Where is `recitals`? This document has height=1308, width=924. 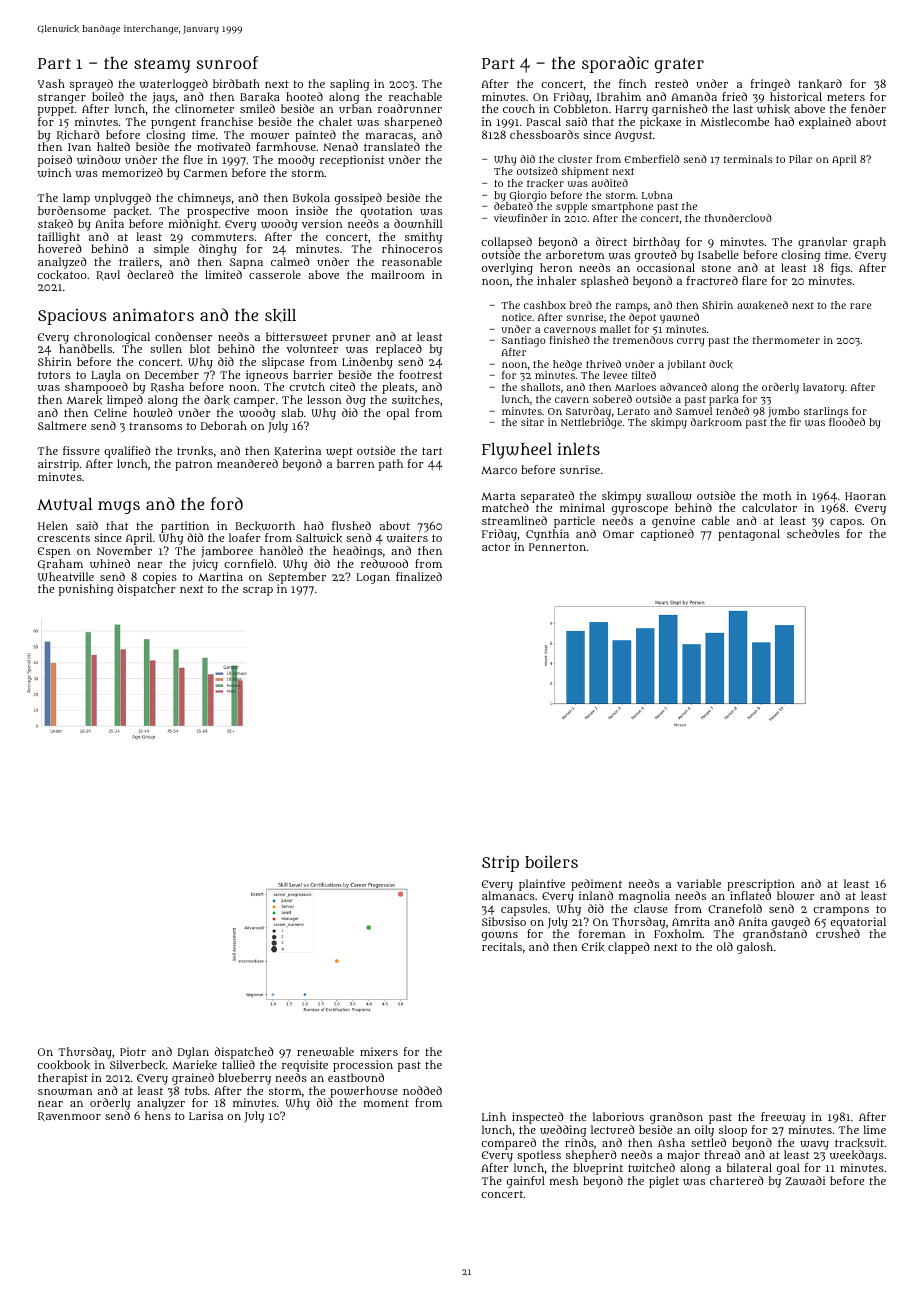
recitals is located at coordinates (502, 946).
